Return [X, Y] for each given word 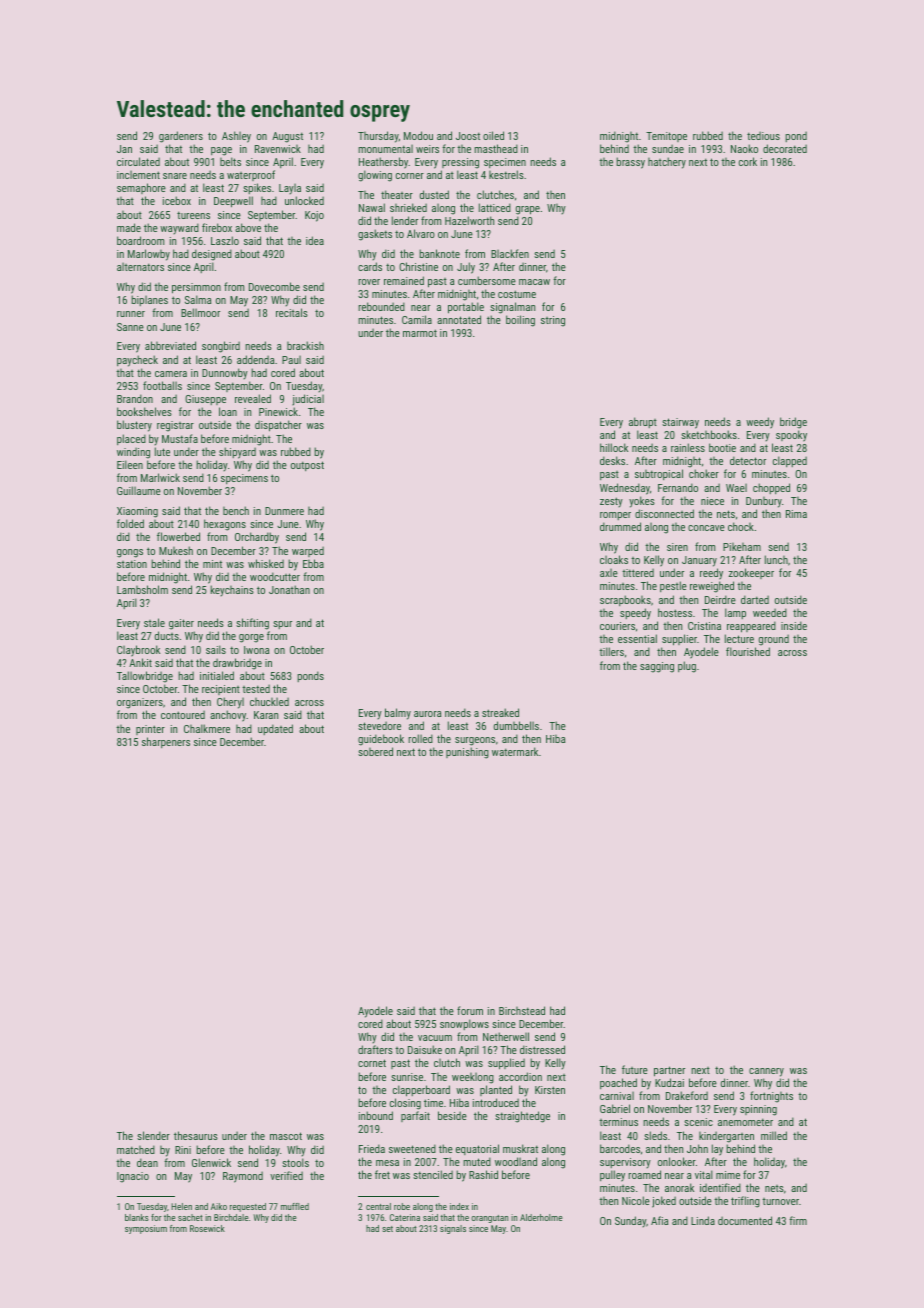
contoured [183, 714]
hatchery [667, 163]
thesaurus [196, 1135]
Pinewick [278, 411]
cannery [766, 1072]
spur [282, 625]
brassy [630, 163]
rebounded [381, 306]
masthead [496, 148]
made [129, 227]
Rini [183, 1150]
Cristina [704, 626]
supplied [506, 1064]
